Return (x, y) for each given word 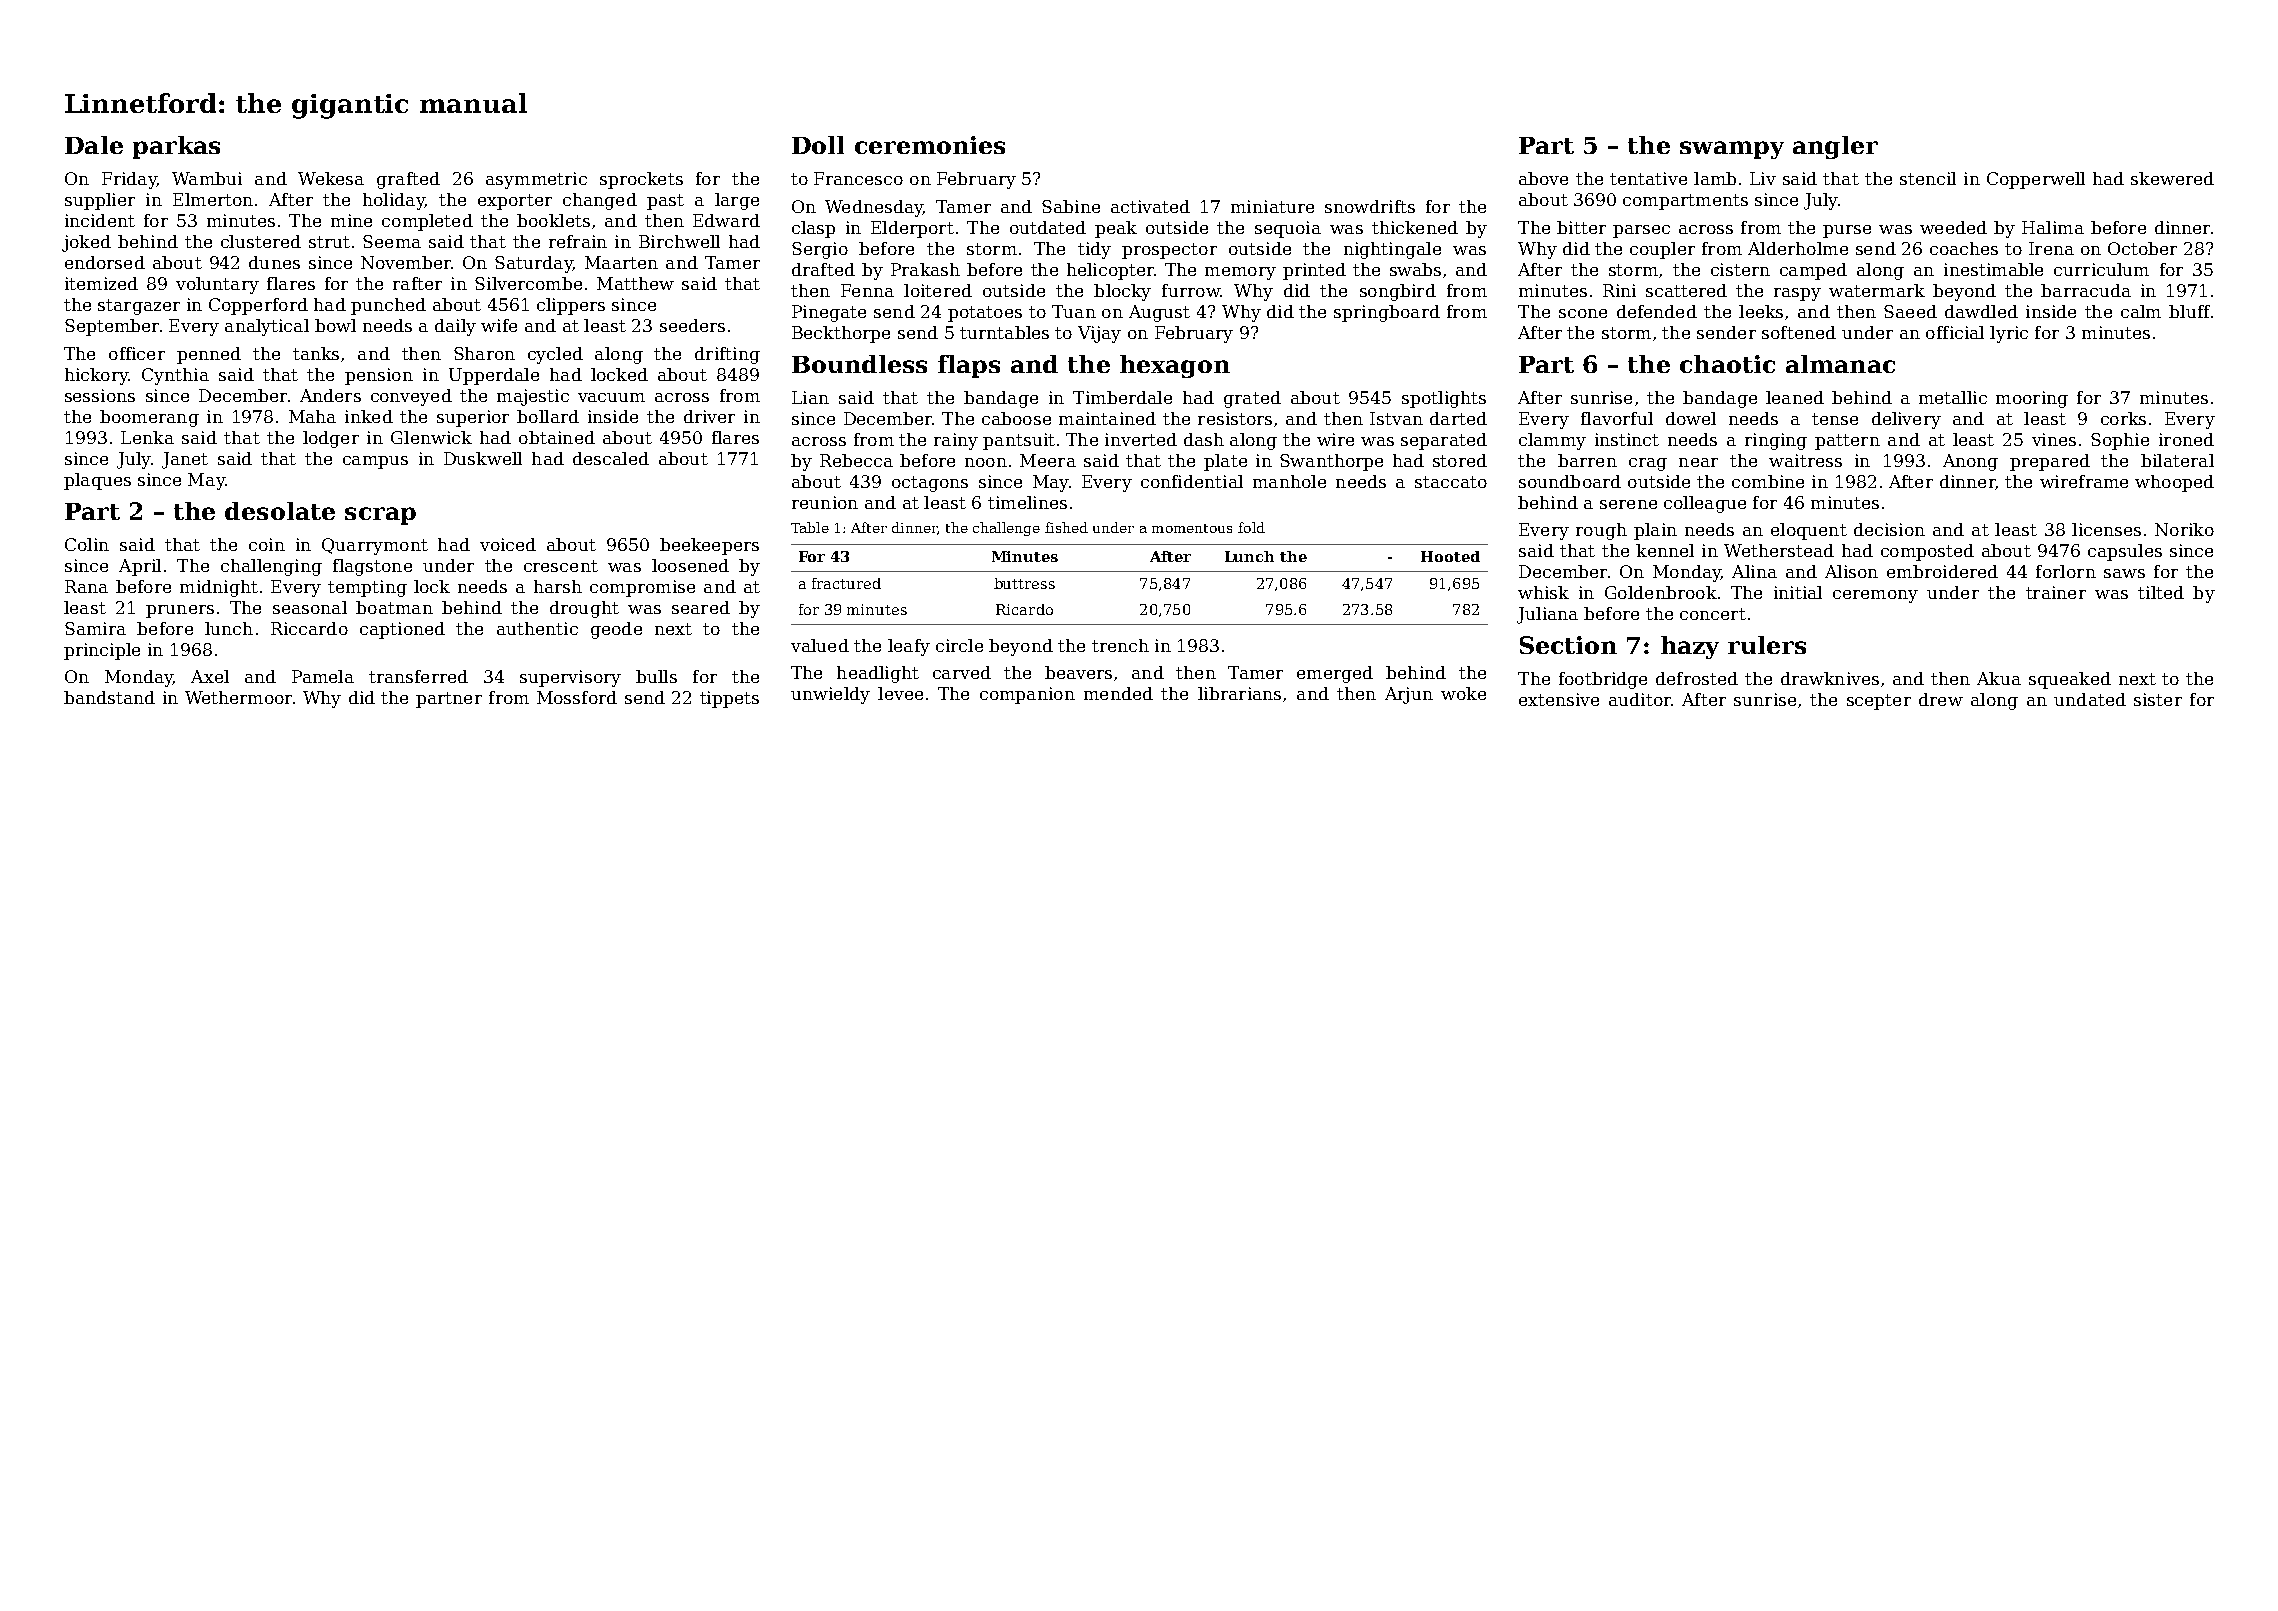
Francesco (858, 178)
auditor (1640, 699)
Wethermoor (238, 697)
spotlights (1444, 399)
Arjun (1409, 695)
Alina (1754, 571)
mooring (2032, 399)
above (1543, 178)
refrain (578, 241)
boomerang (149, 418)
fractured (846, 583)
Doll (818, 145)
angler (1835, 147)
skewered (2172, 178)
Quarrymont (375, 546)
